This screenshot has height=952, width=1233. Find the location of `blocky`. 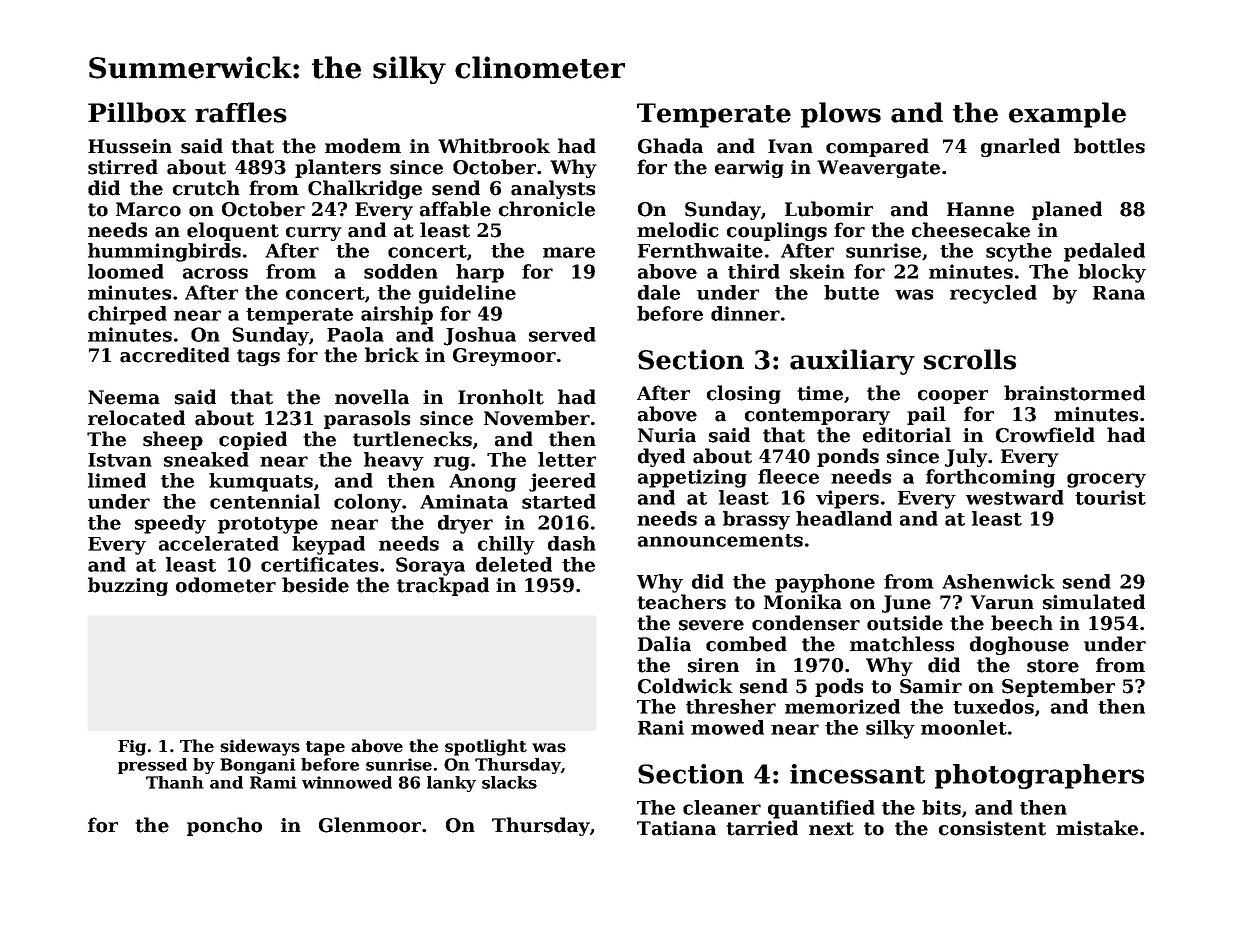

blocky is located at coordinates (1112, 273).
